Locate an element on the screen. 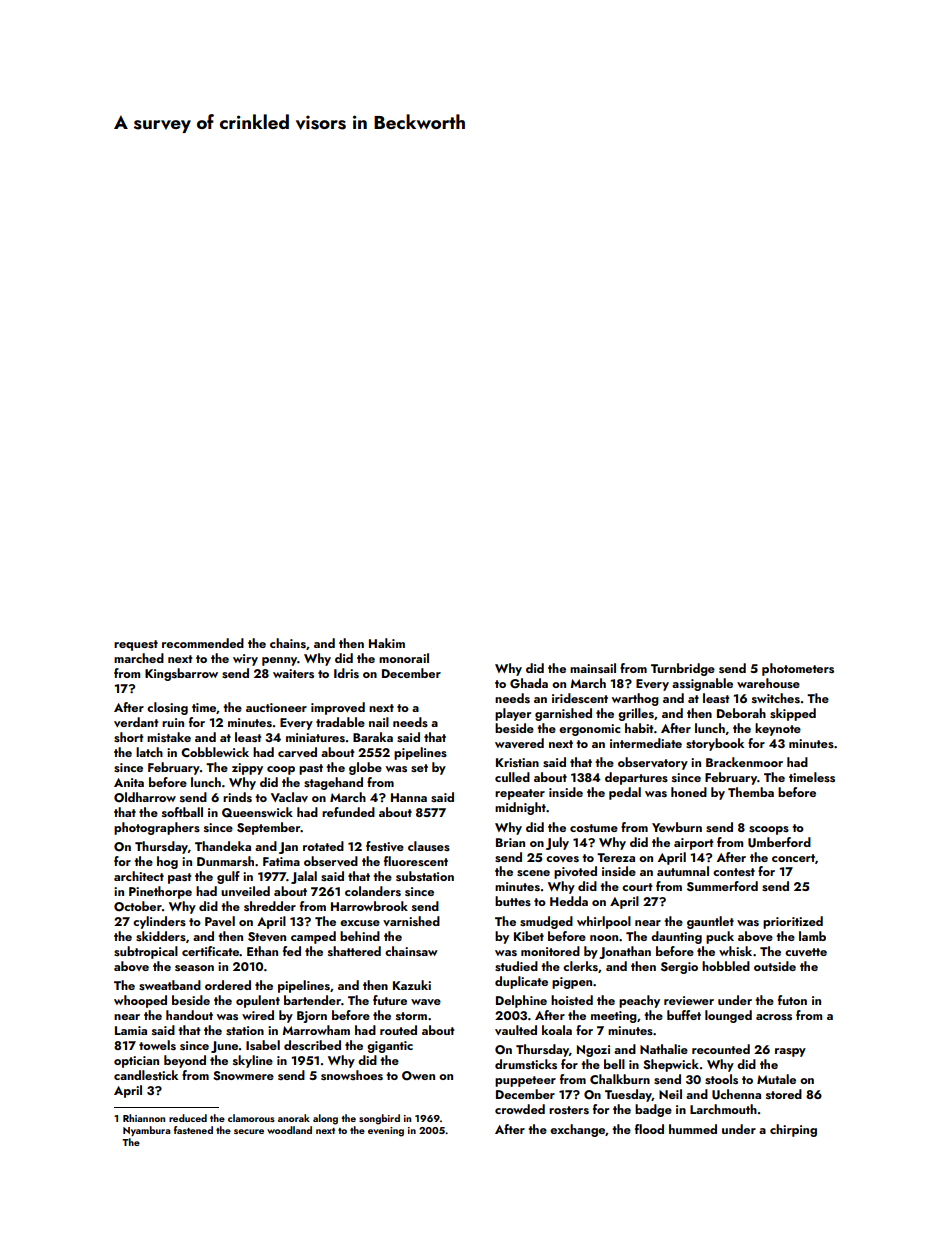 The image size is (952, 1233). observatory is located at coordinates (653, 763).
